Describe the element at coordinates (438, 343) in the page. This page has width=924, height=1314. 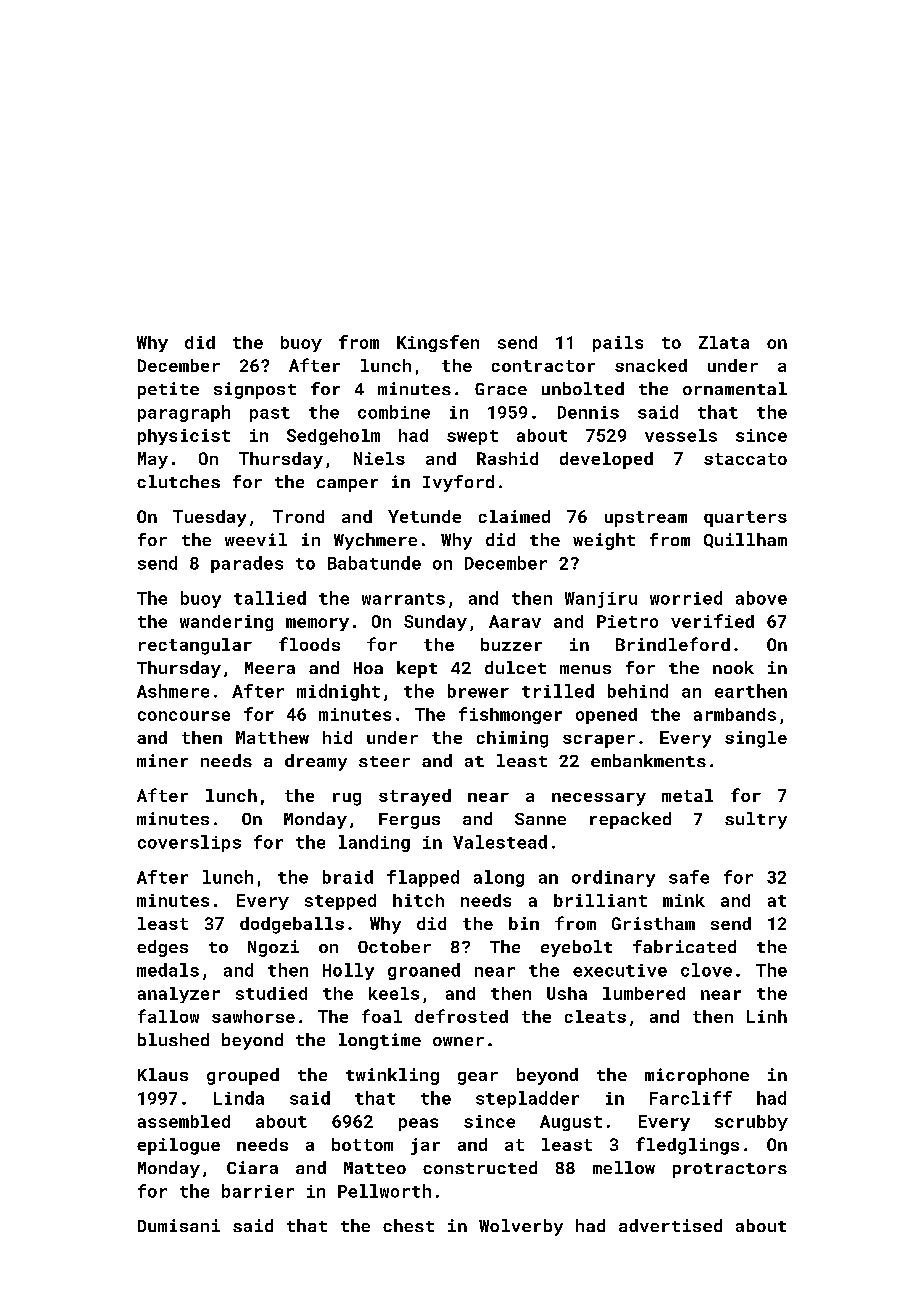
I see `Kingsfen` at that location.
